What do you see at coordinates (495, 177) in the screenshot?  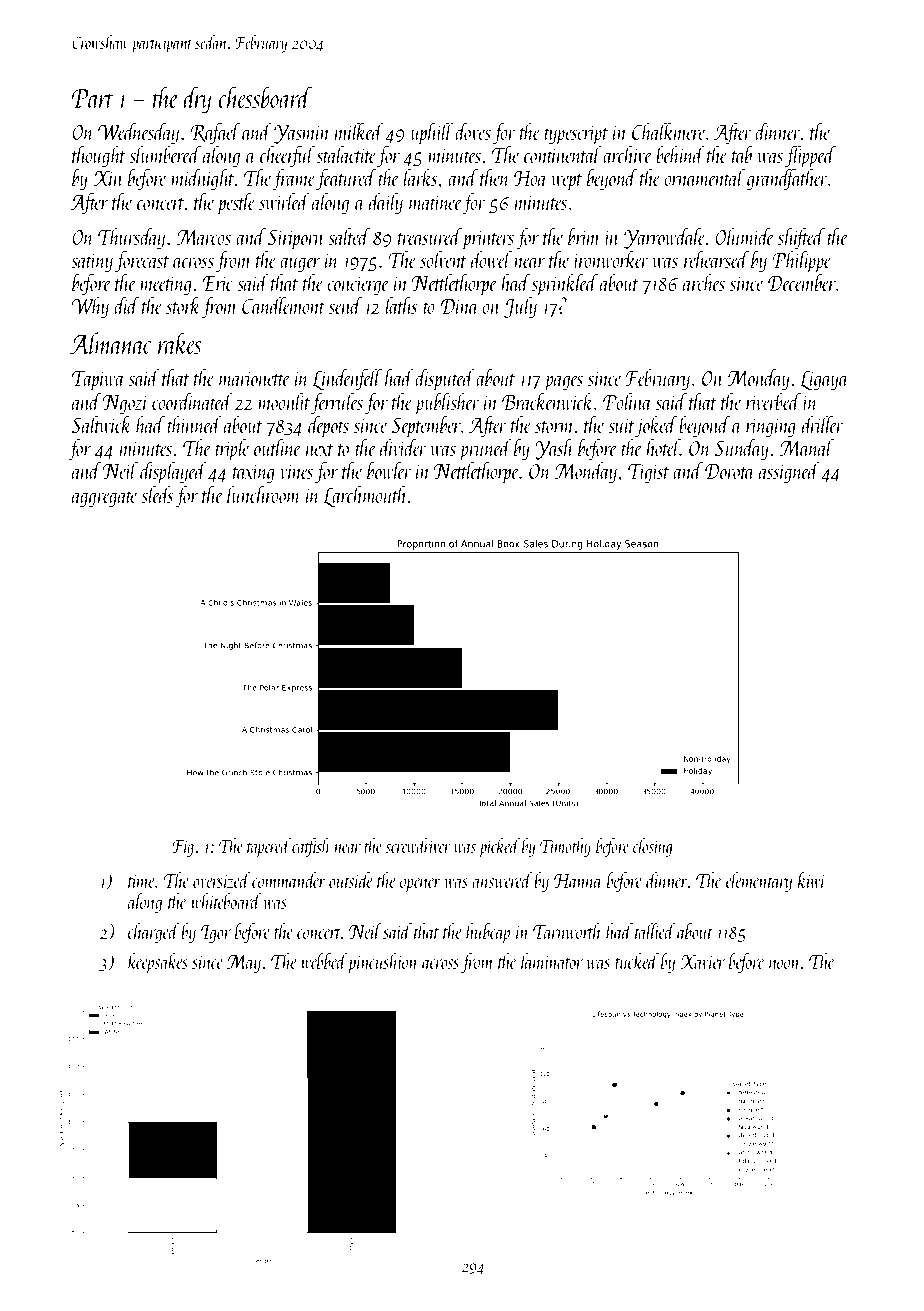 I see `then` at bounding box center [495, 177].
